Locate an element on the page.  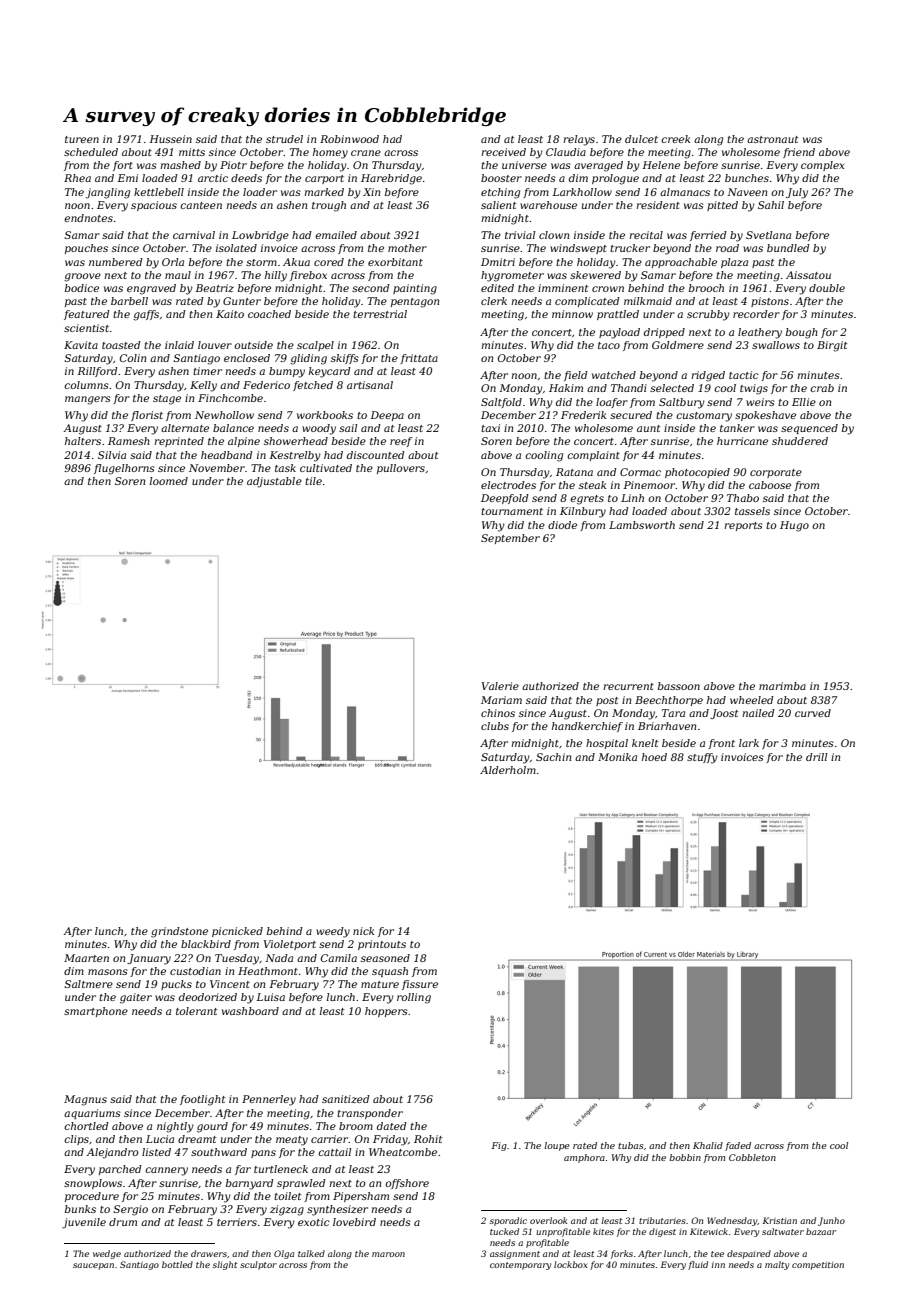
Newhollow is located at coordinates (224, 415).
